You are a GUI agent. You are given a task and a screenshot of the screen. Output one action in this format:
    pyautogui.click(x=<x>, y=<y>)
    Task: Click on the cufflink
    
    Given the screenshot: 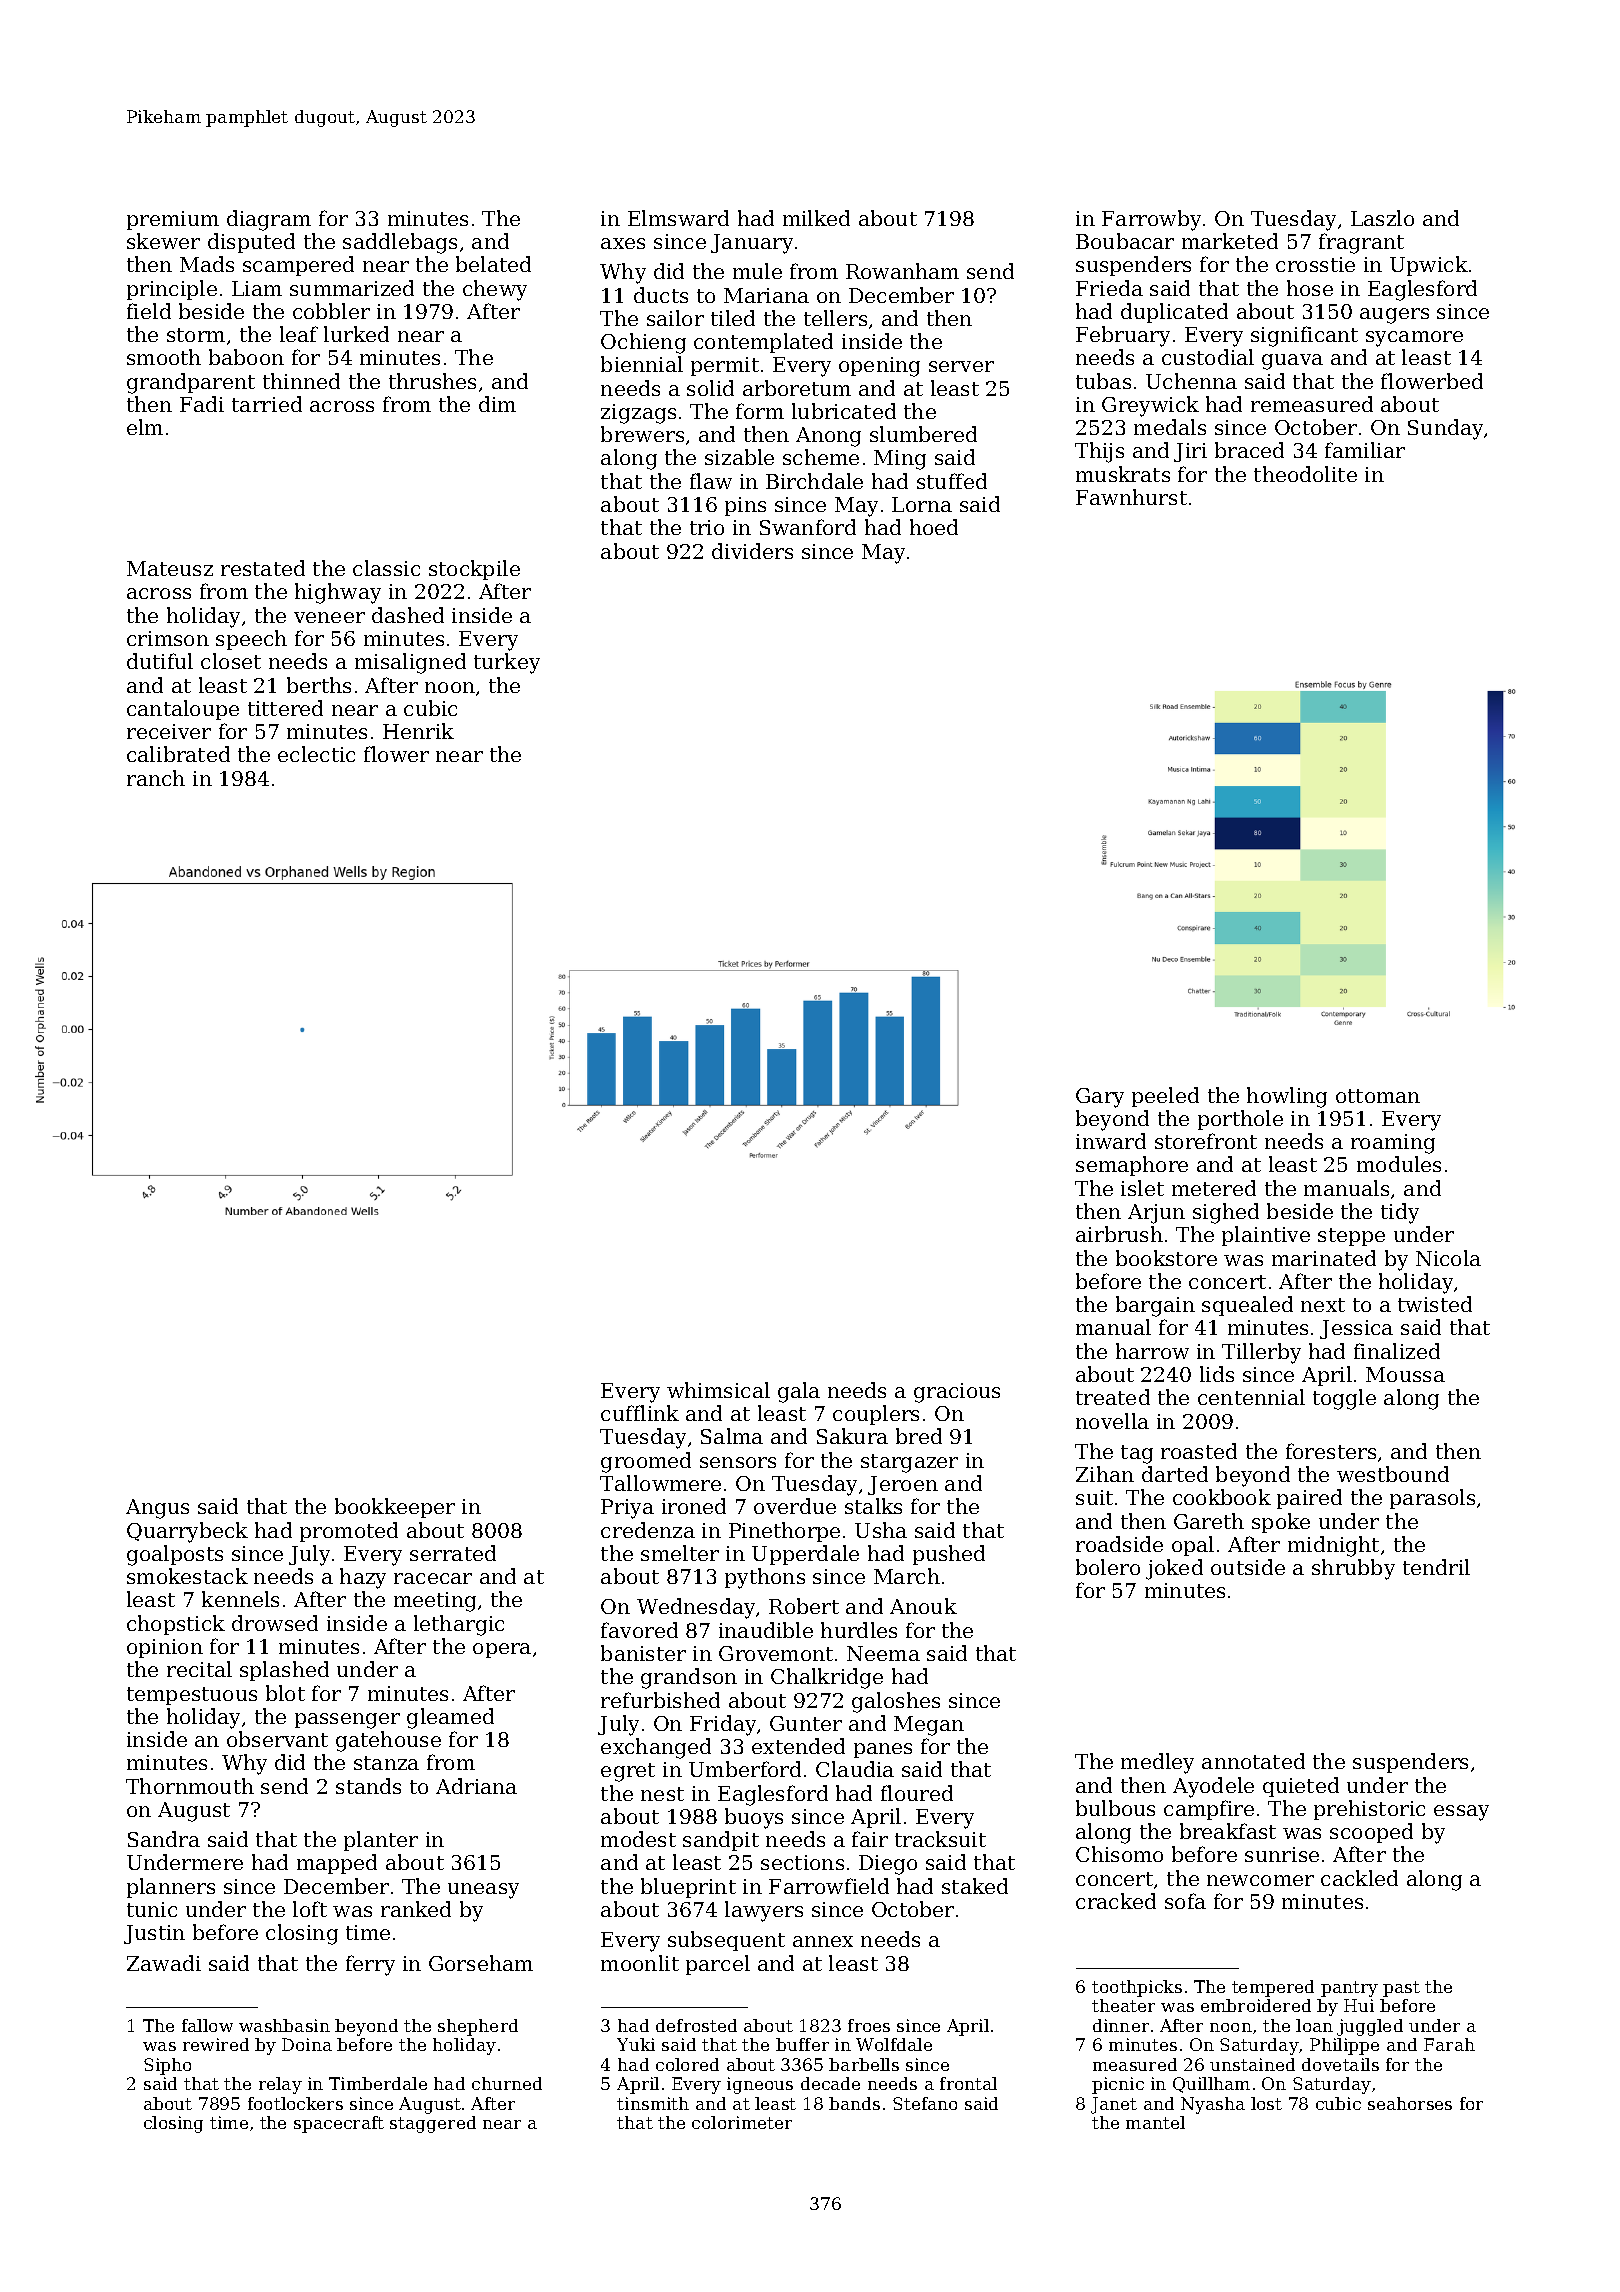 What is the action you would take?
    pyautogui.click(x=640, y=1413)
